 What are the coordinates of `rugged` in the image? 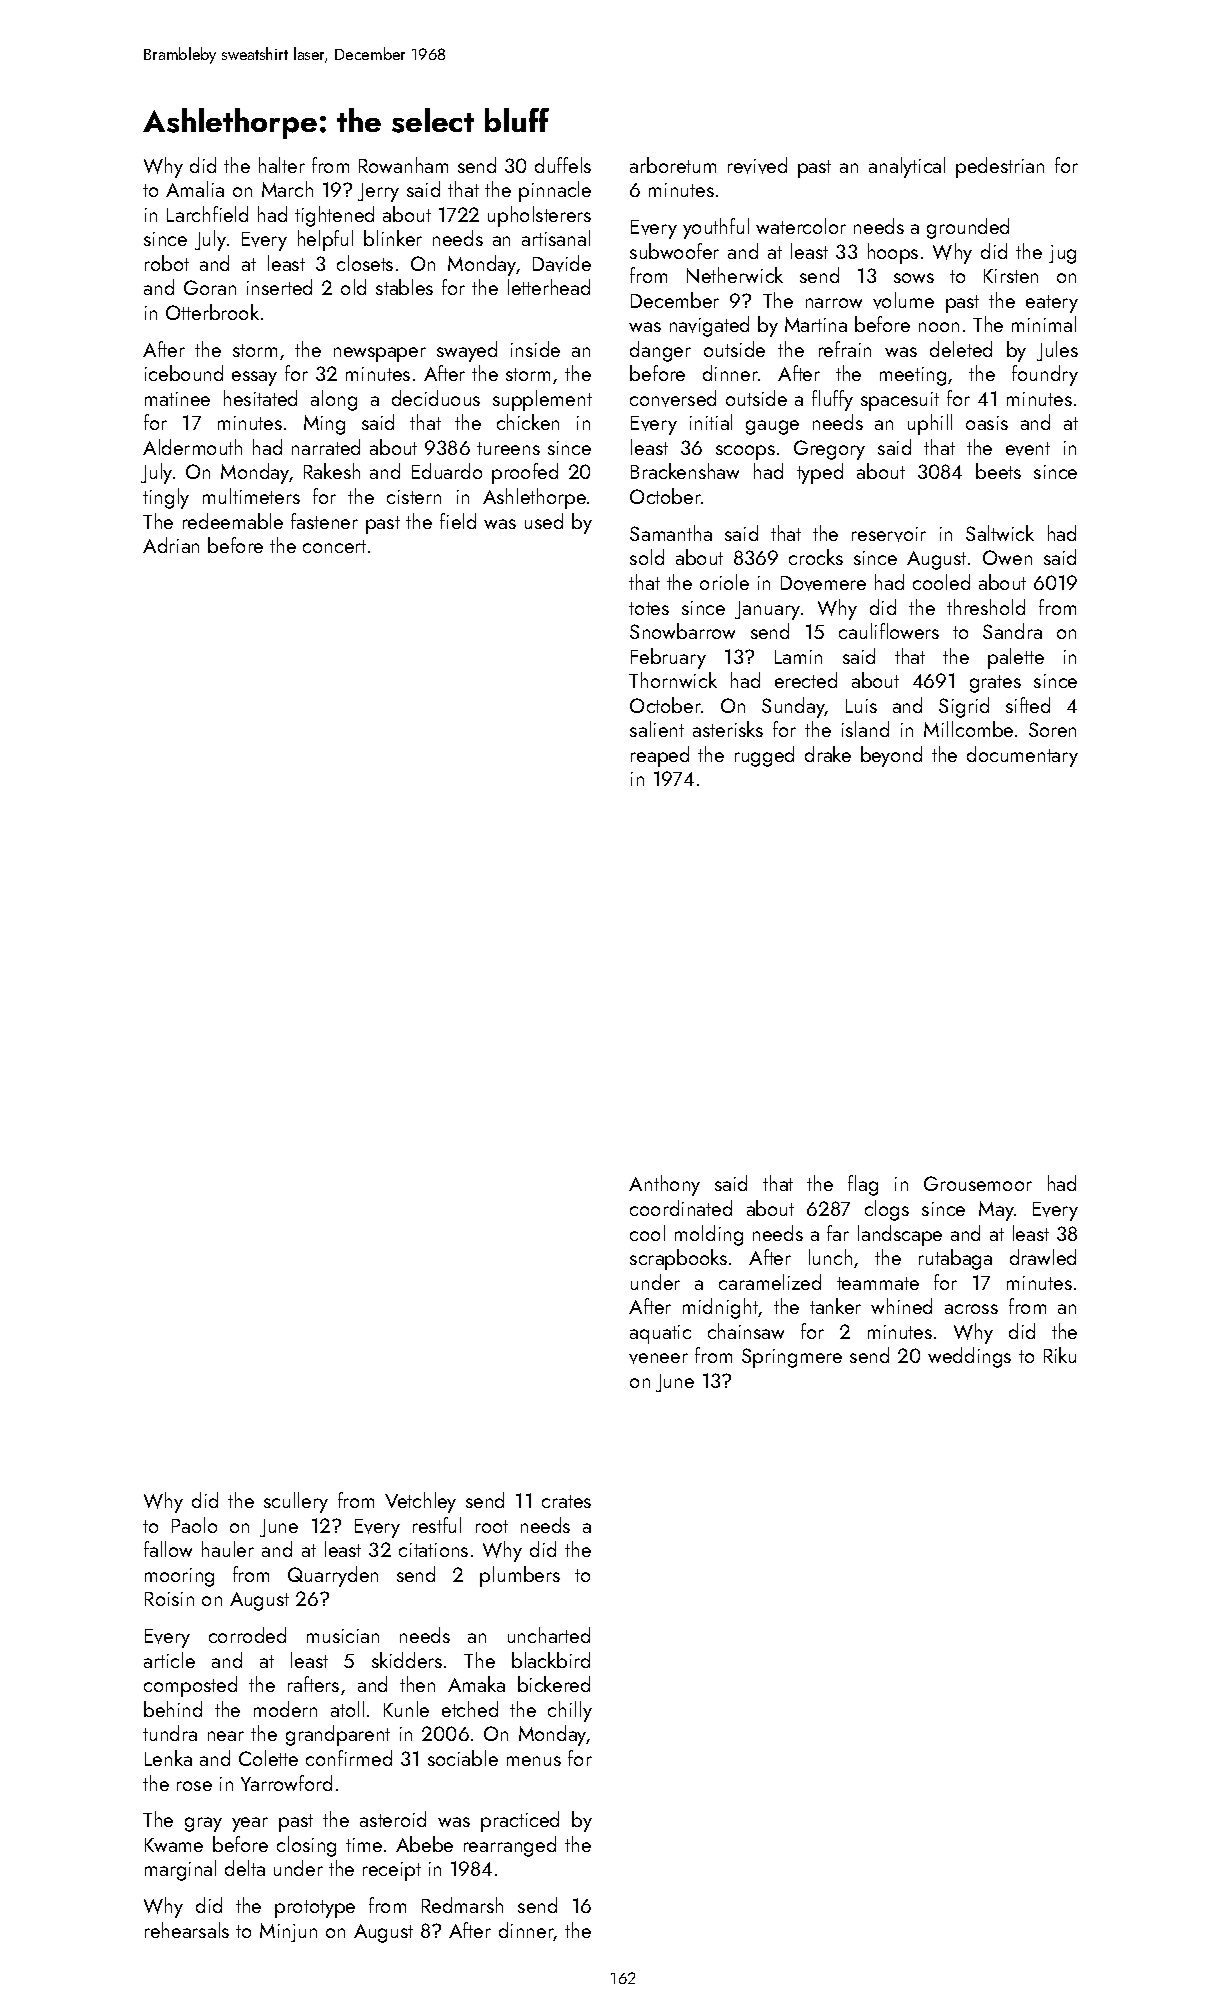 It's located at (764, 756).
